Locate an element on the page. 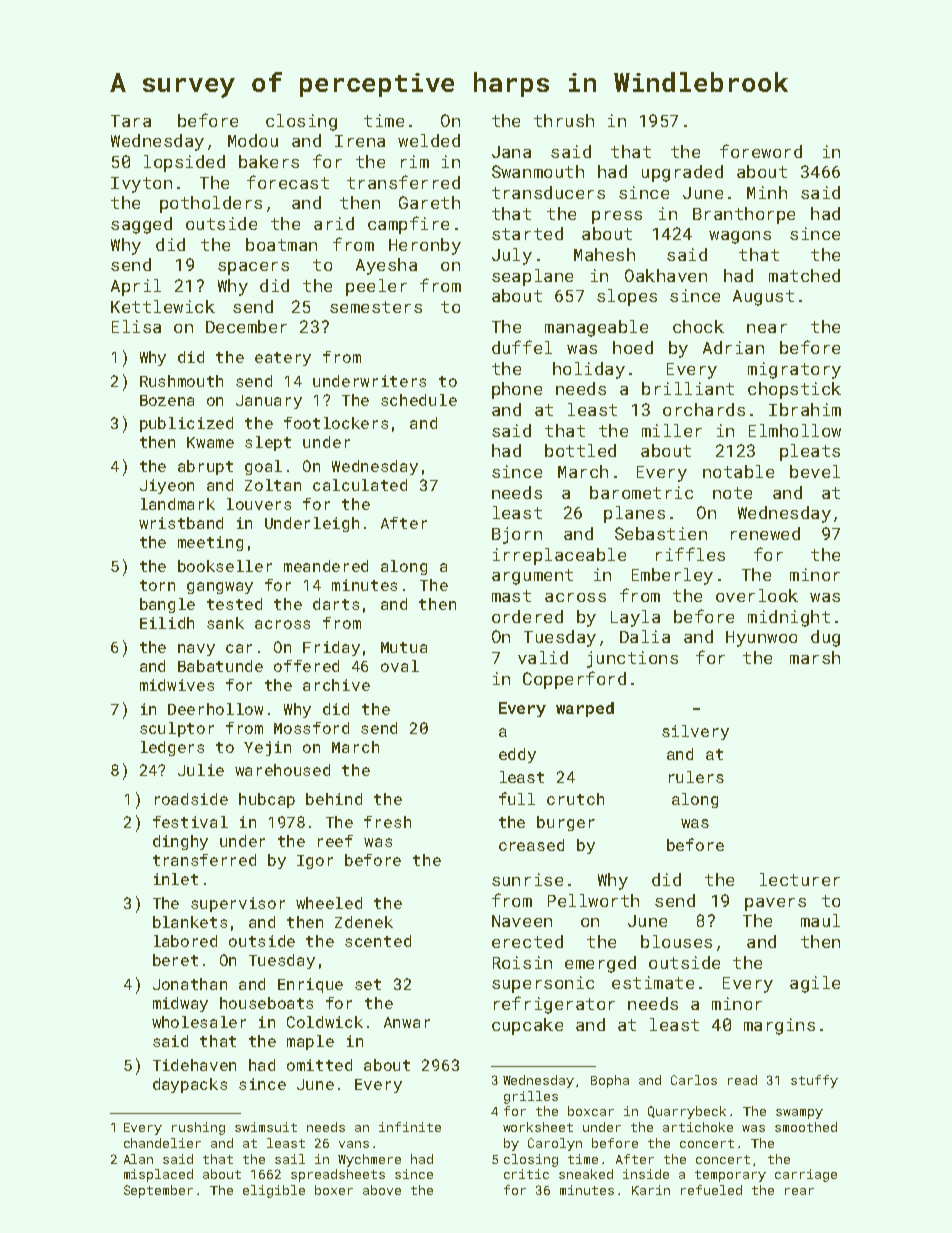  Layla is located at coordinates (635, 618).
